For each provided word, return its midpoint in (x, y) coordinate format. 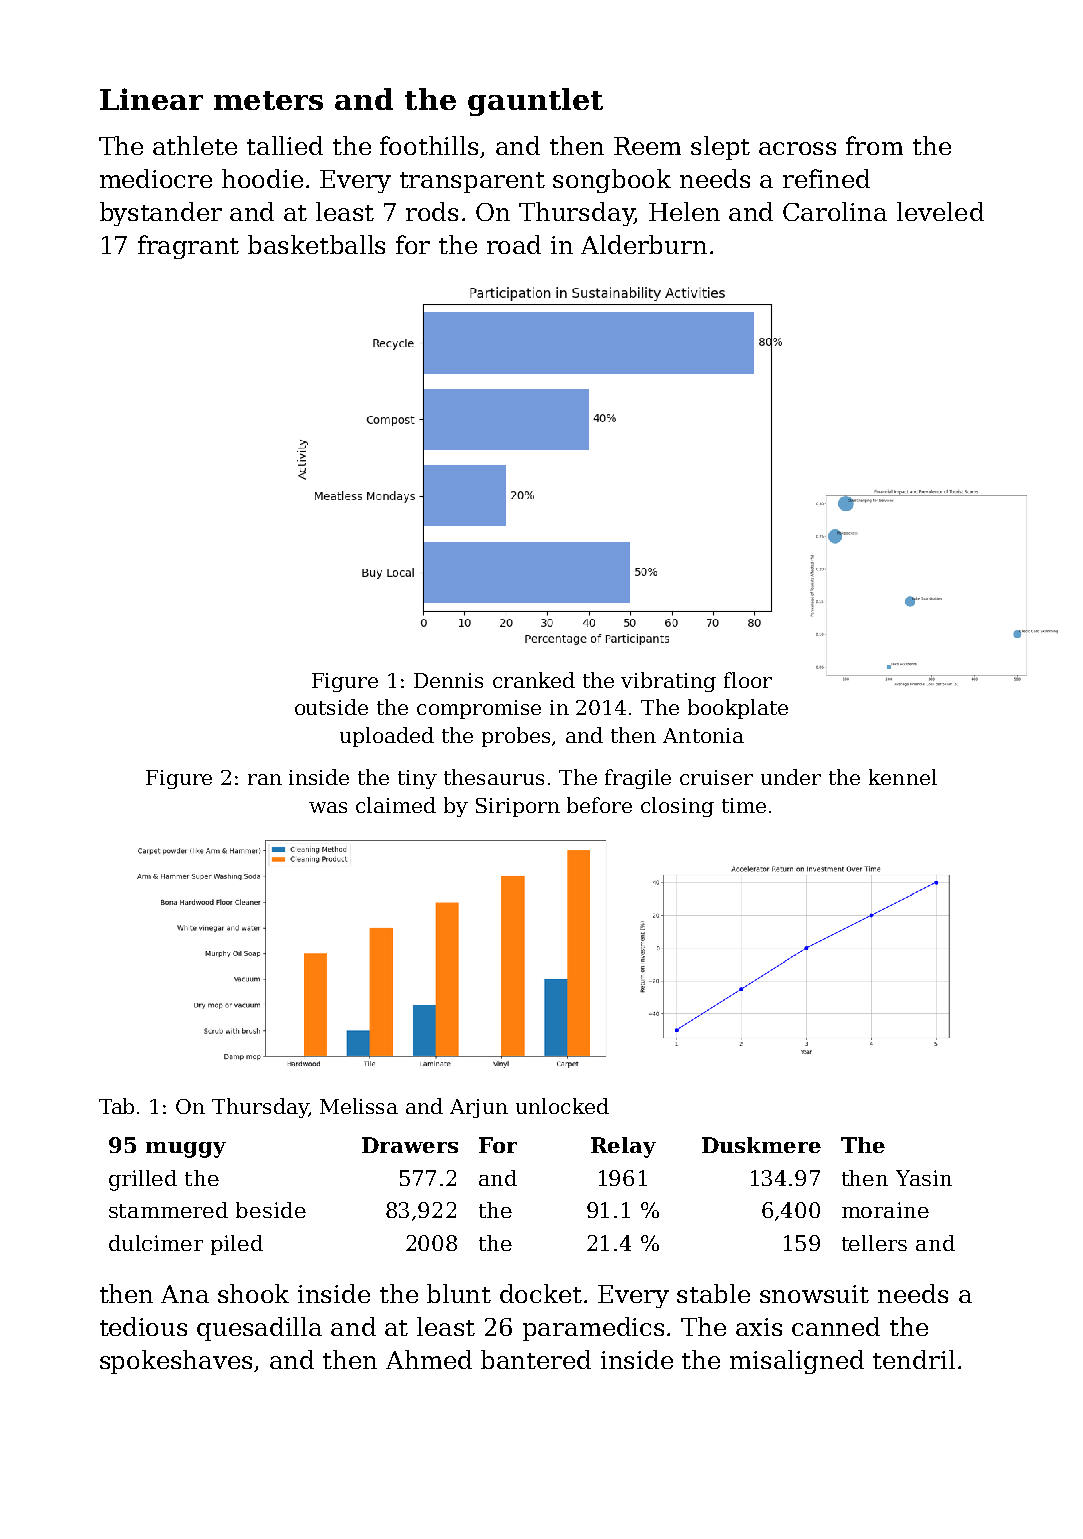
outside (331, 707)
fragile (638, 779)
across (797, 148)
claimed (396, 805)
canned (836, 1326)
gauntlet (535, 102)
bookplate (738, 709)
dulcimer (156, 1243)
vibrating (668, 682)
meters (268, 100)
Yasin (924, 1178)
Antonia (703, 735)
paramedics (593, 1329)
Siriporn (518, 807)
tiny (417, 779)
